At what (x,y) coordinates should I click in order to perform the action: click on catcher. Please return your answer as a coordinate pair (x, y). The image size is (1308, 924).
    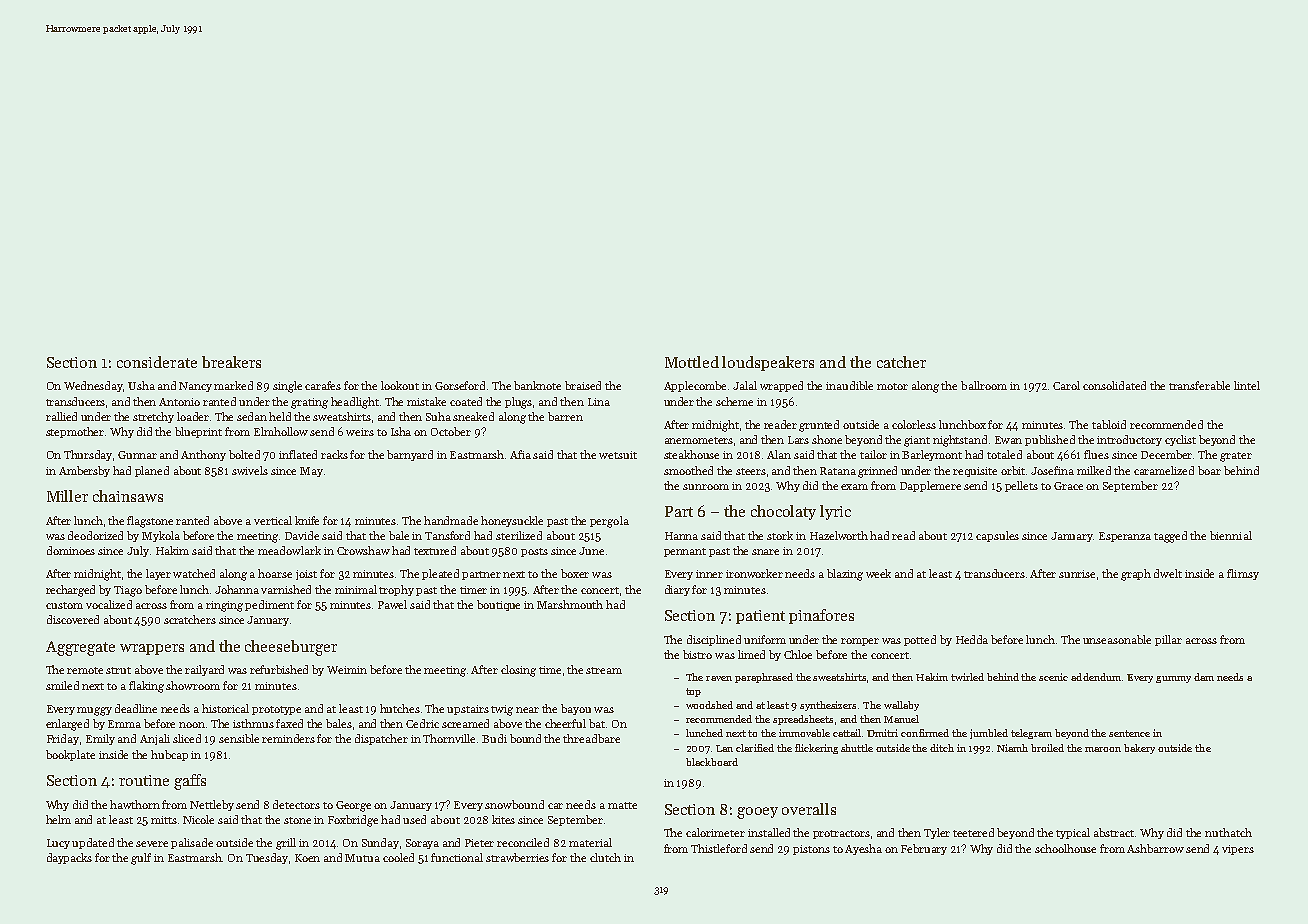
    Looking at the image, I should click on (901, 362).
